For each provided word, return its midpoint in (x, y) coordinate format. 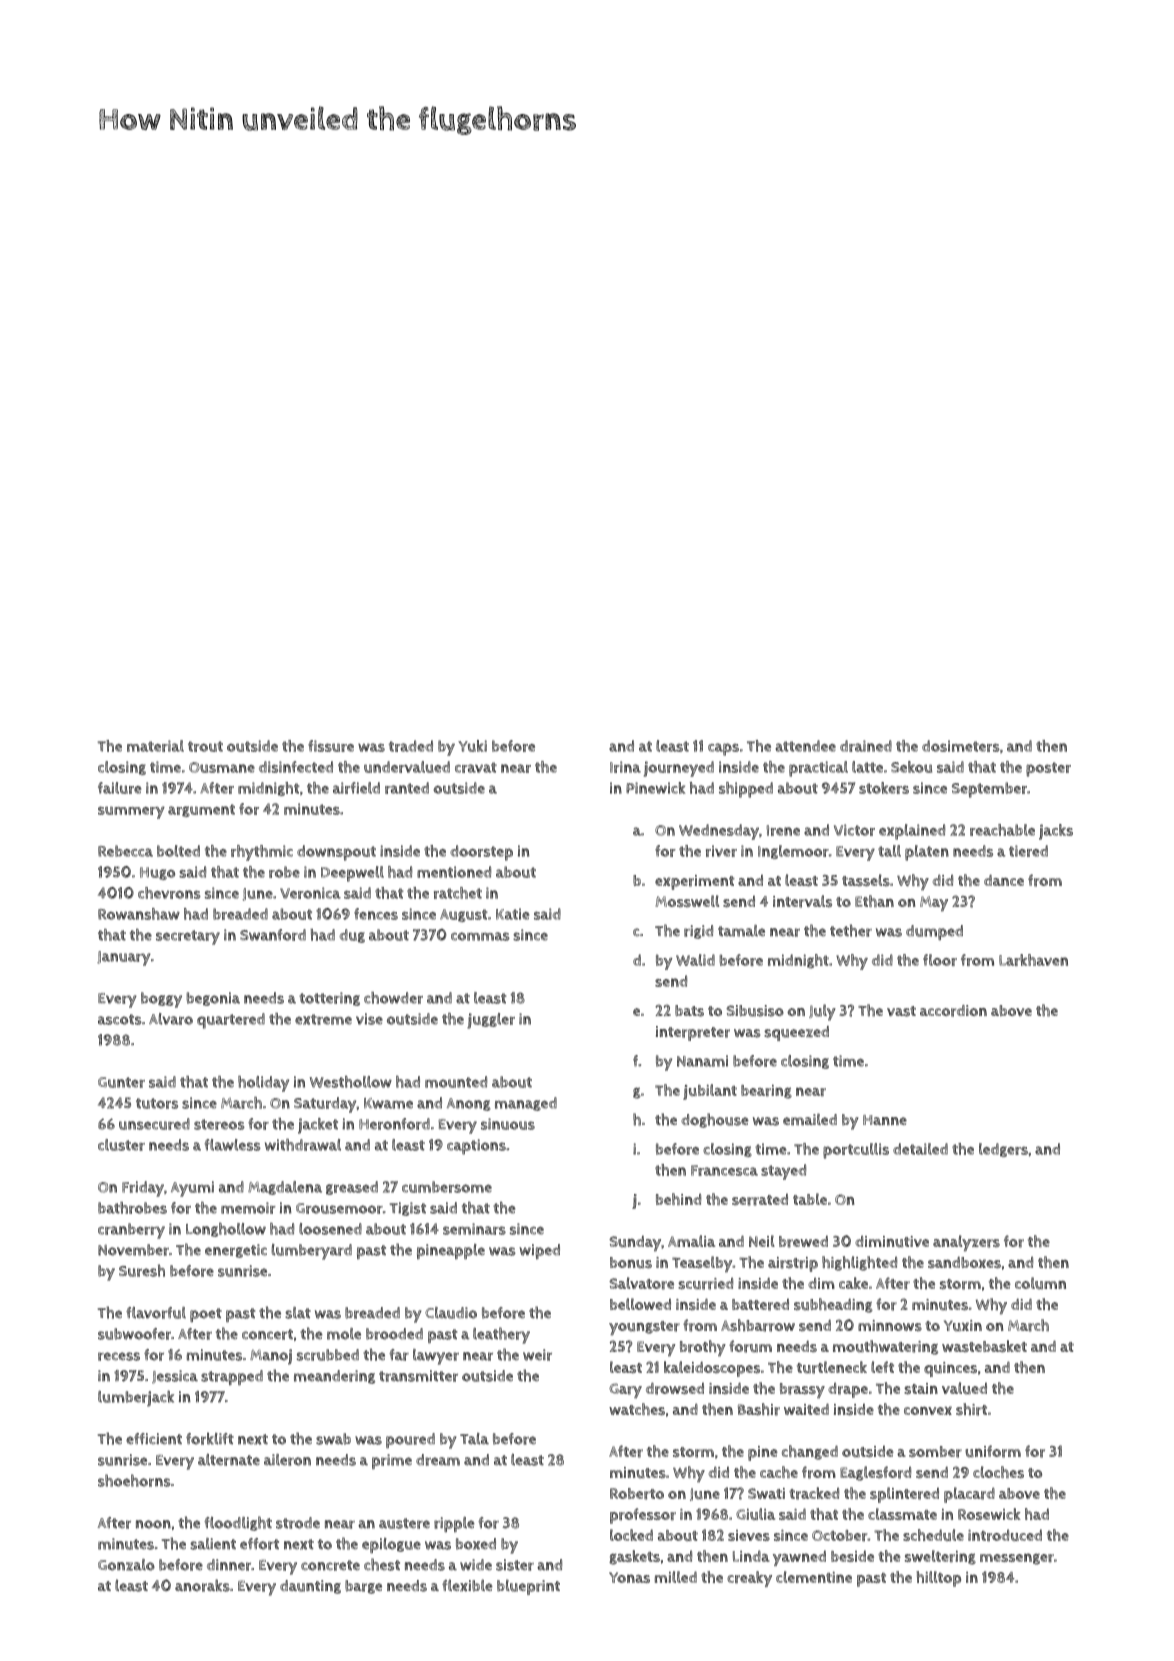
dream (438, 1460)
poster (1048, 769)
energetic (236, 1251)
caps (723, 749)
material (155, 746)
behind (678, 1199)
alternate (229, 1460)
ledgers (1003, 1150)
